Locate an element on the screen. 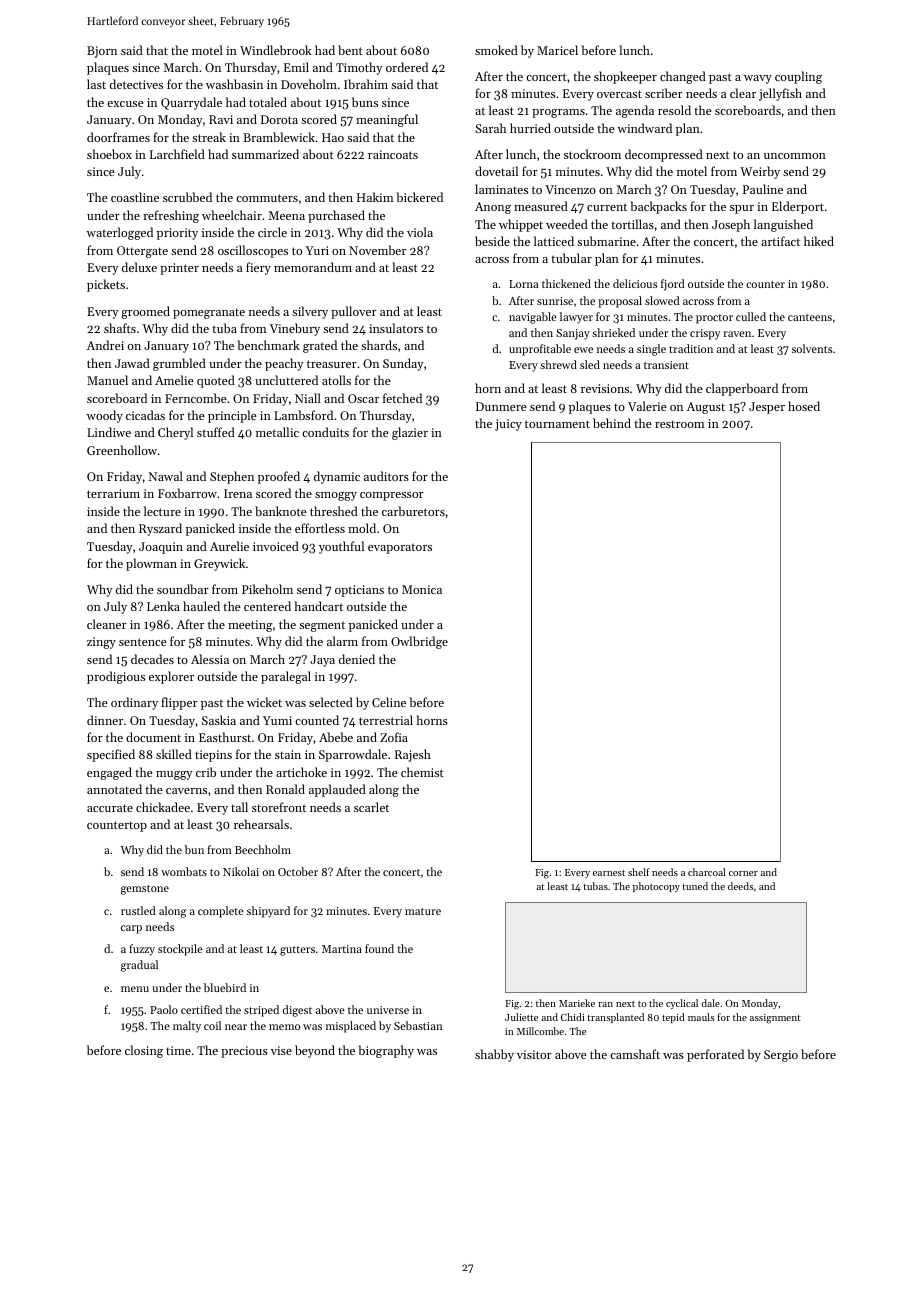  Aurelie is located at coordinates (229, 546).
